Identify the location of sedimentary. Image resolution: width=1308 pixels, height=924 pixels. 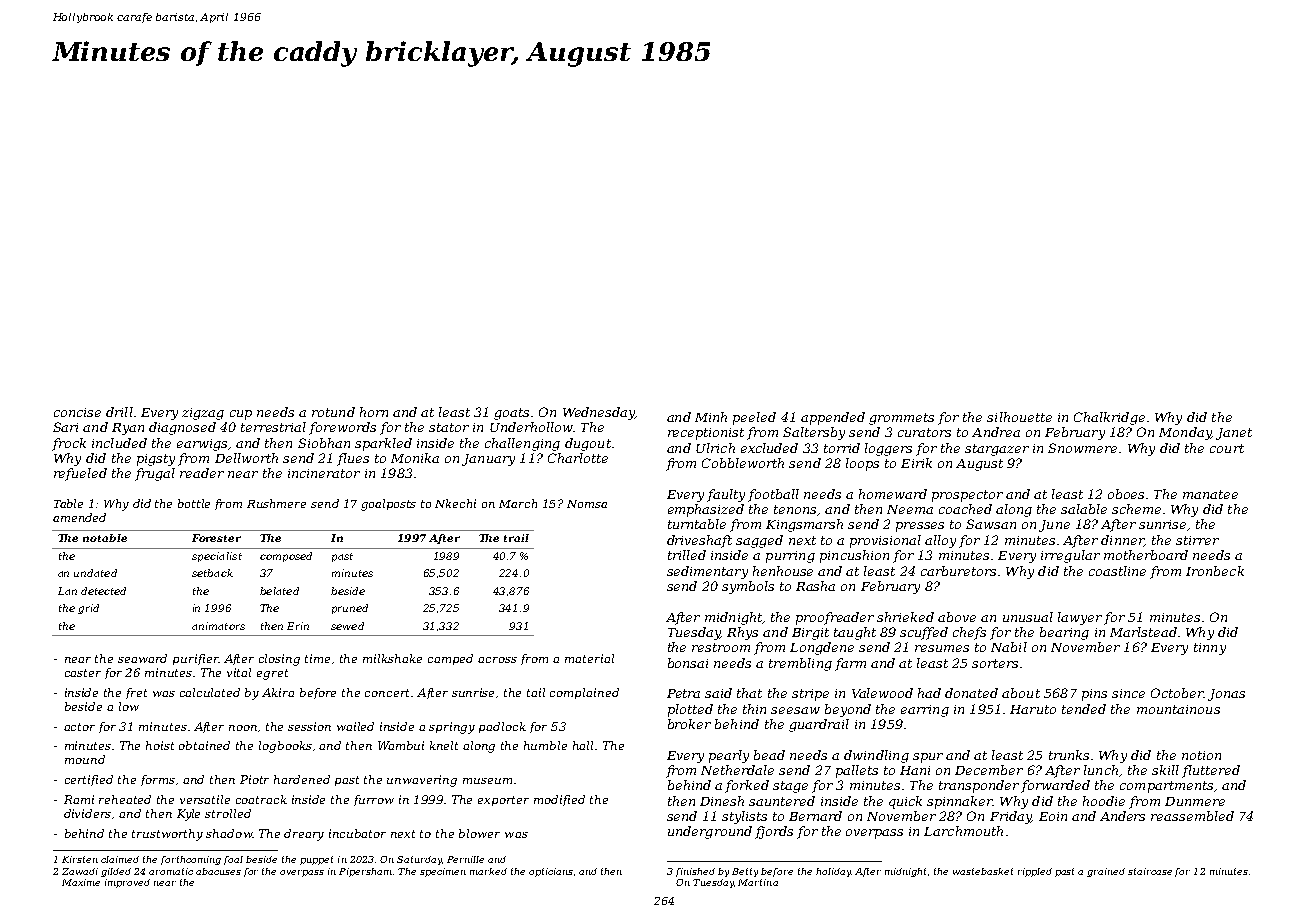
(707, 572).
